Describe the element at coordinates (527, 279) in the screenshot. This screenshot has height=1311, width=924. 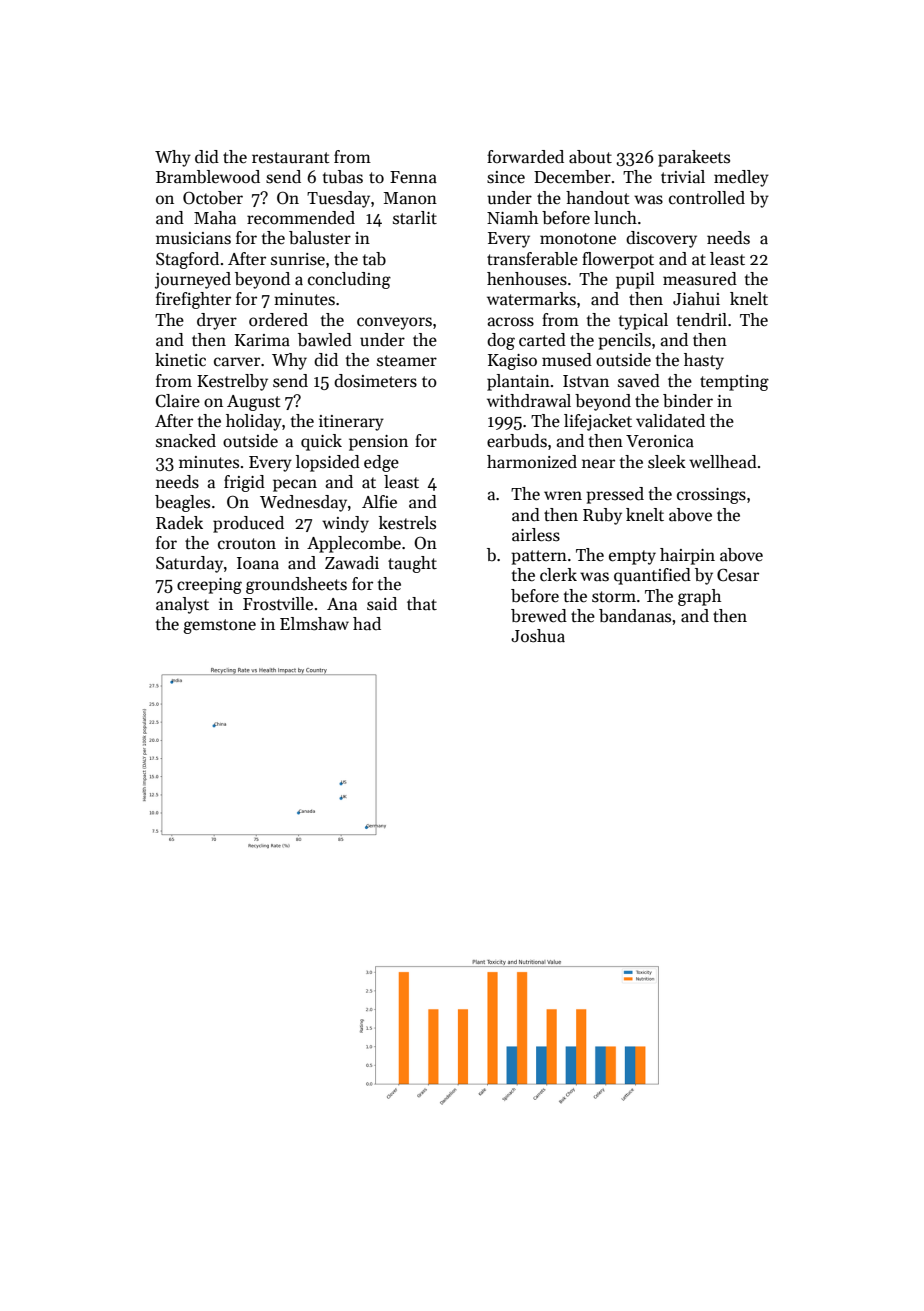
I see `henhouses` at that location.
